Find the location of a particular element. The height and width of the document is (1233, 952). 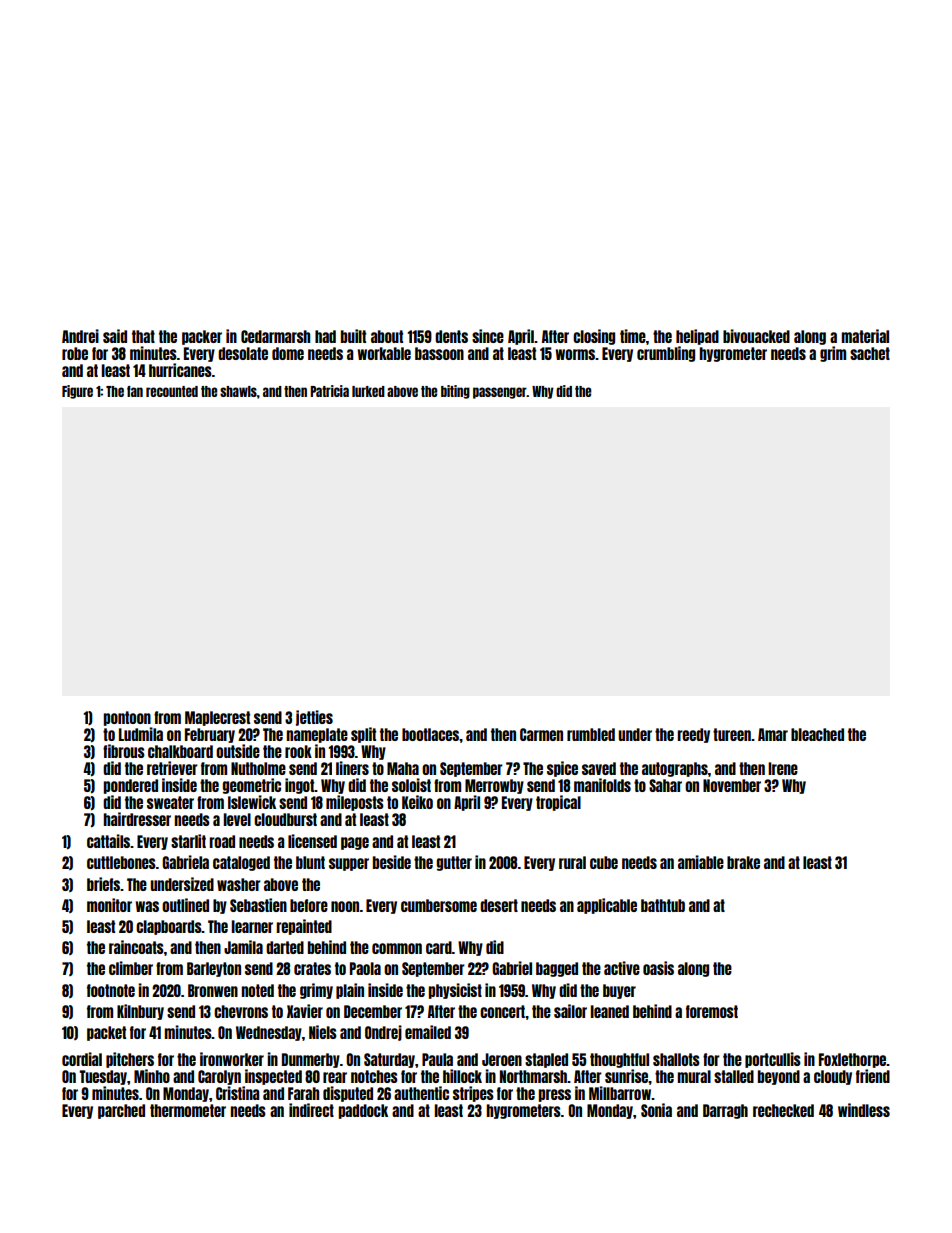

Figure is located at coordinates (77, 392).
